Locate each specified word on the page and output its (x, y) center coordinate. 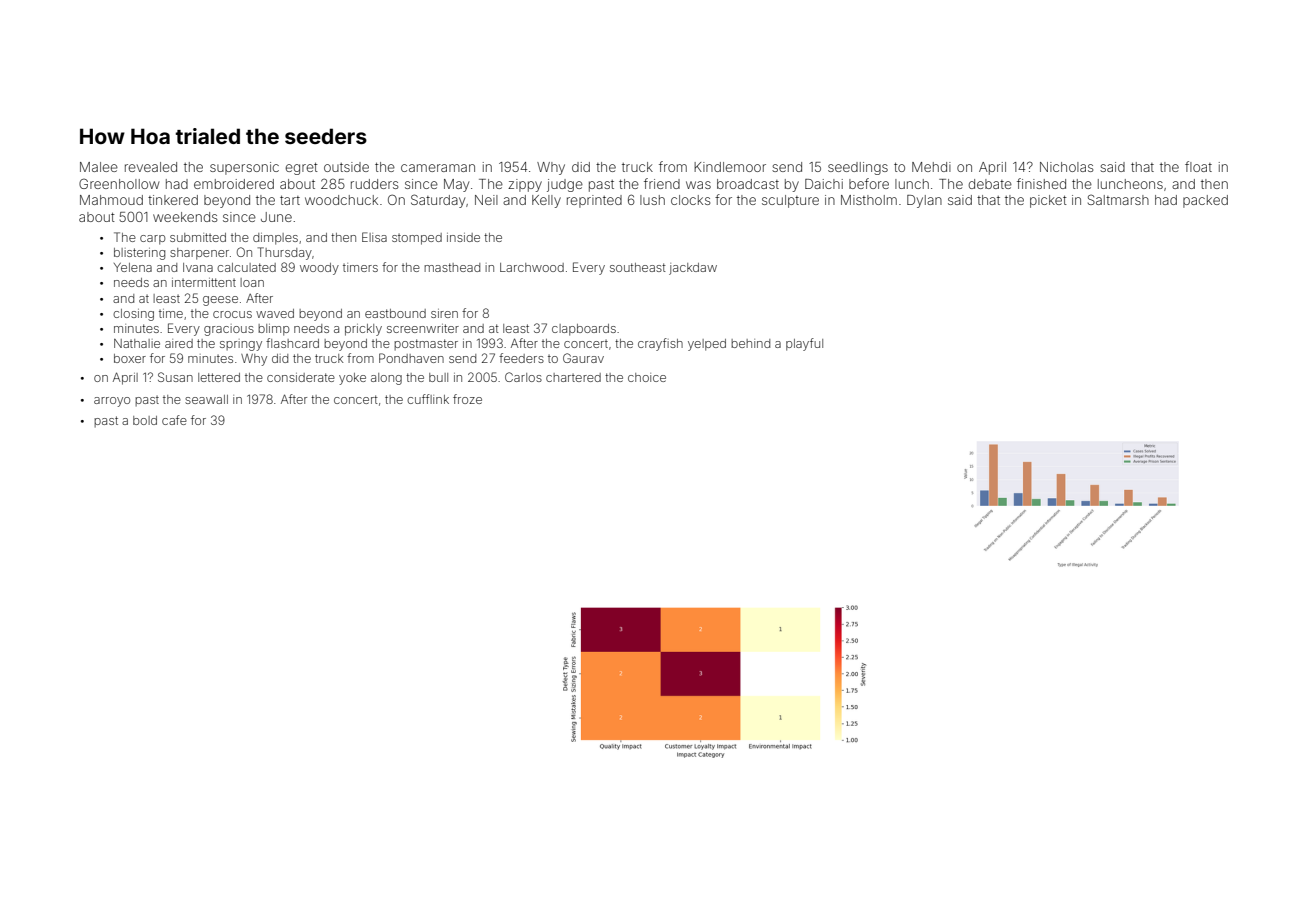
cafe (174, 420)
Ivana (198, 267)
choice (647, 377)
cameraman (438, 168)
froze (467, 399)
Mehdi (931, 167)
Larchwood (532, 267)
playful (804, 344)
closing (133, 315)
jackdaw (693, 269)
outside (346, 167)
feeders (521, 358)
